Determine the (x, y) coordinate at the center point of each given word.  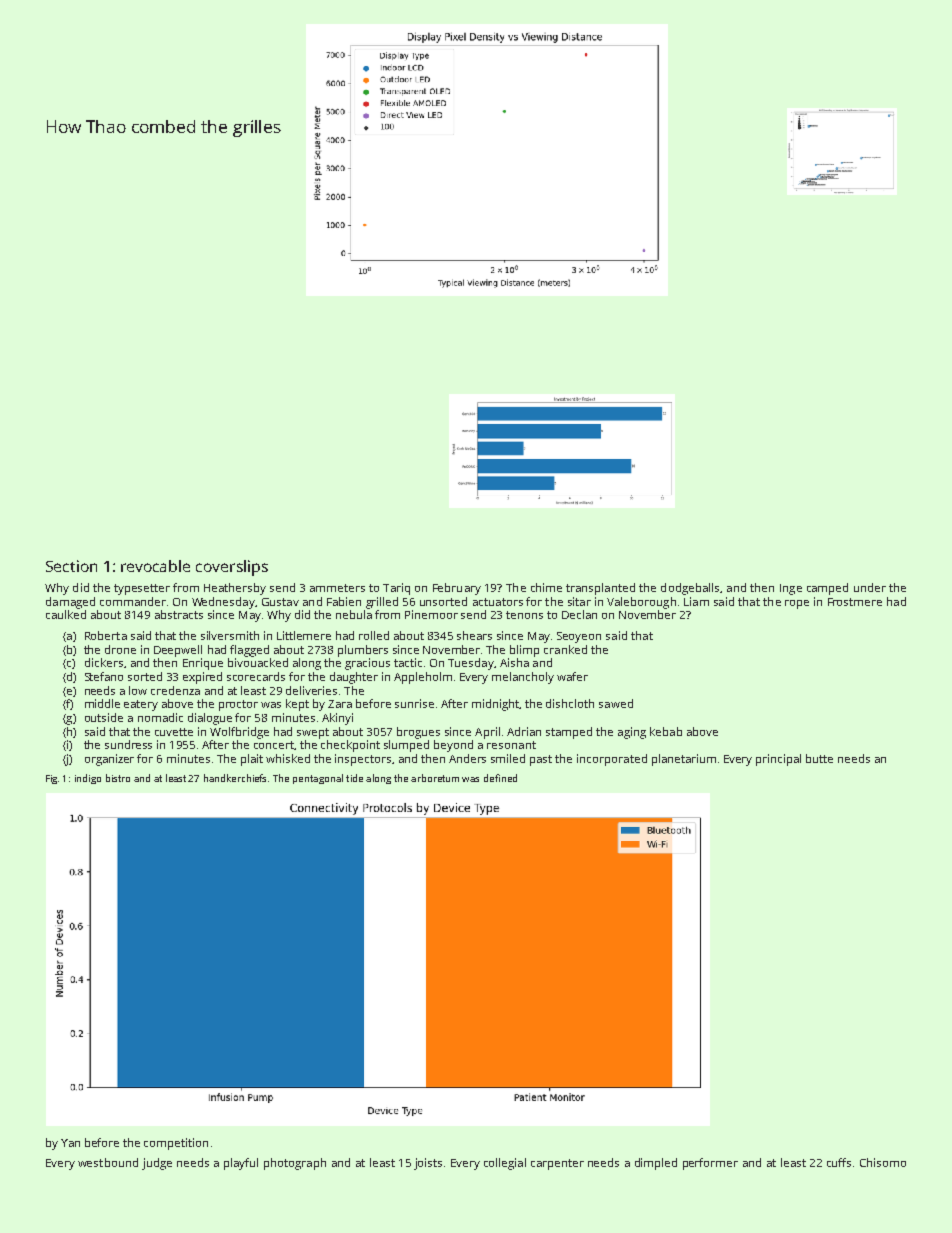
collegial (505, 1164)
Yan (70, 1143)
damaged (70, 603)
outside (104, 717)
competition (176, 1144)
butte (819, 758)
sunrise (414, 703)
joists (428, 1164)
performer (710, 1164)
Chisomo (883, 1162)
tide (354, 778)
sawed (616, 703)
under (870, 587)
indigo (88, 779)
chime (546, 587)
